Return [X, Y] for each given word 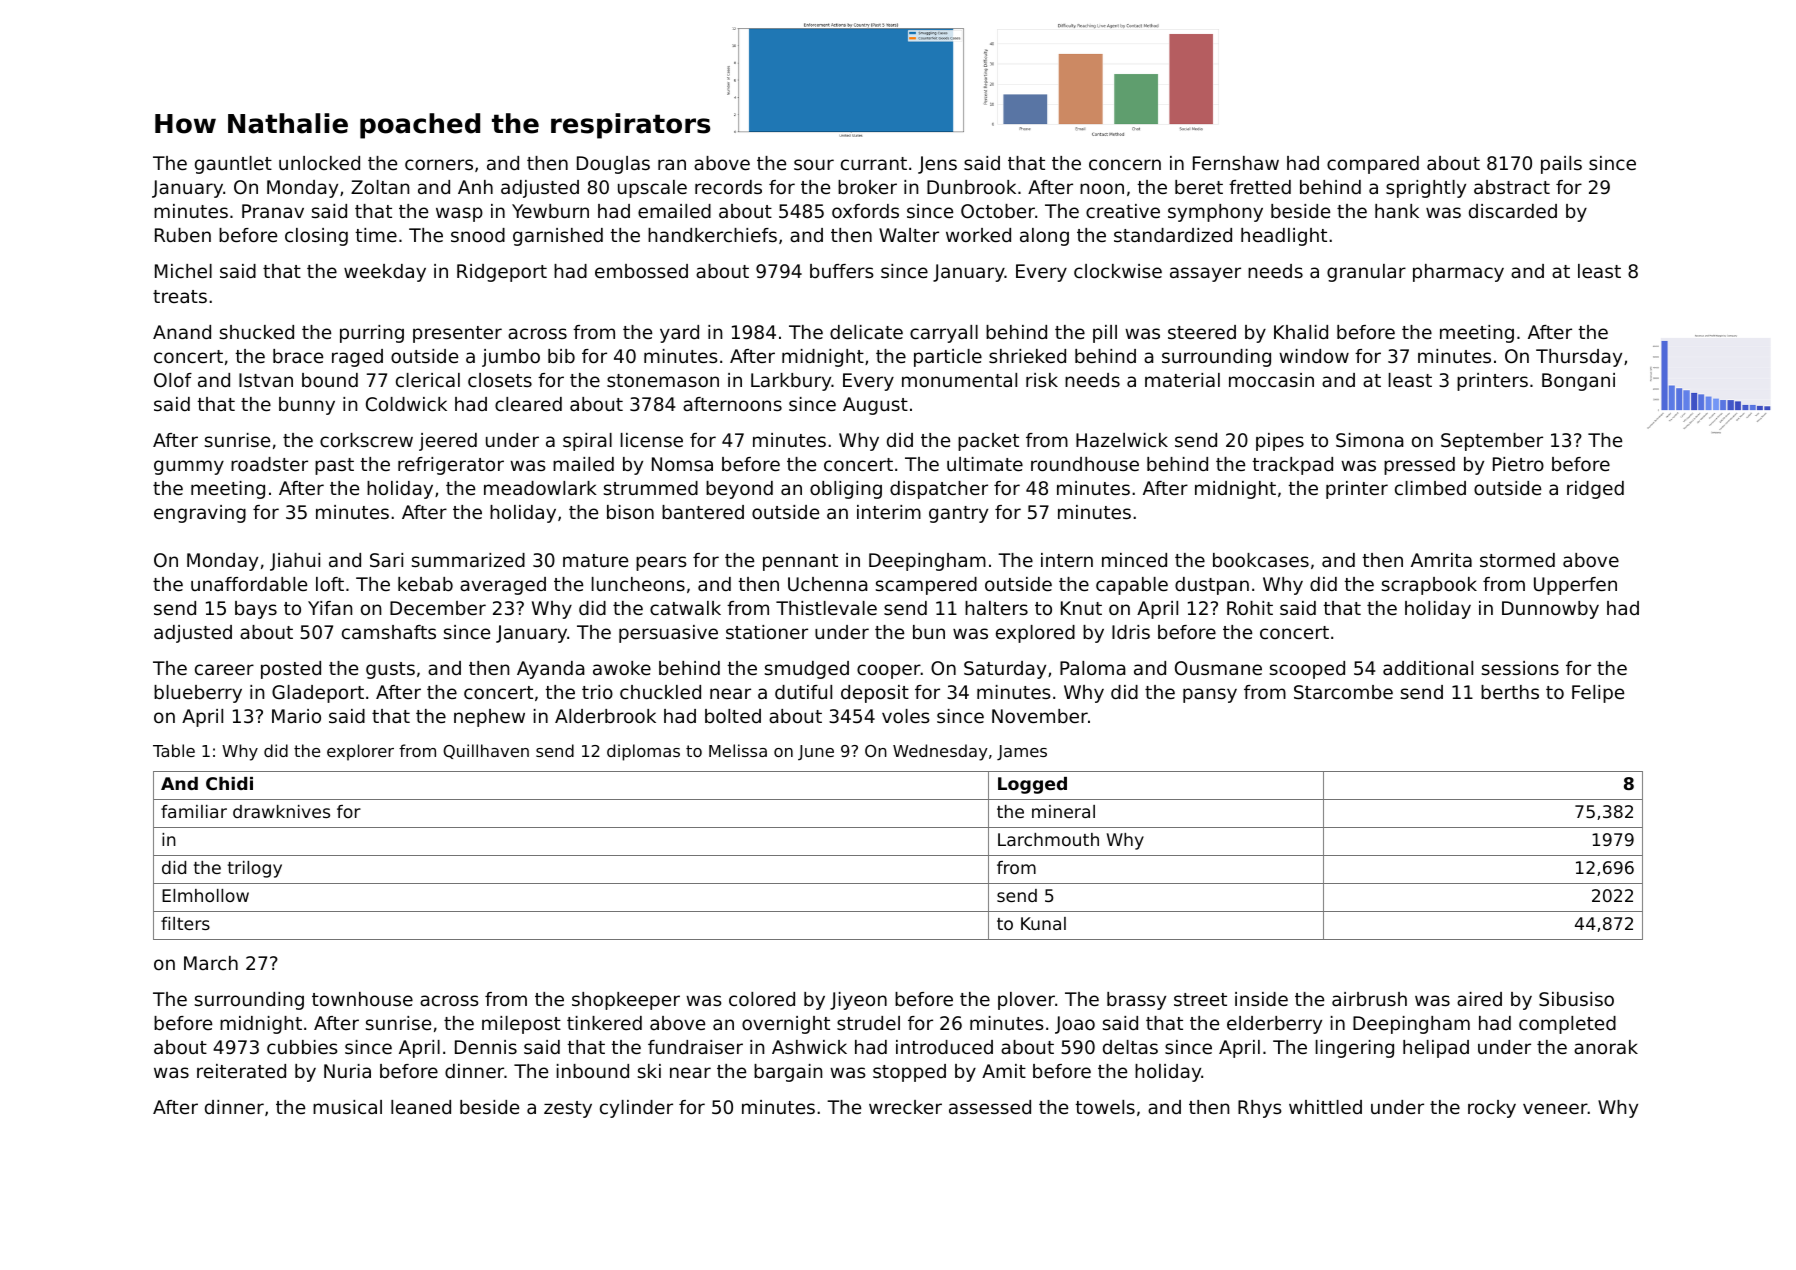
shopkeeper [626, 1001]
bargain [788, 1073]
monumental [959, 380]
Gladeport [318, 694]
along [1044, 237]
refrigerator [451, 466]
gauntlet [233, 165]
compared [1373, 165]
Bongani [1578, 382]
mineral [1063, 811]
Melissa [738, 750]
